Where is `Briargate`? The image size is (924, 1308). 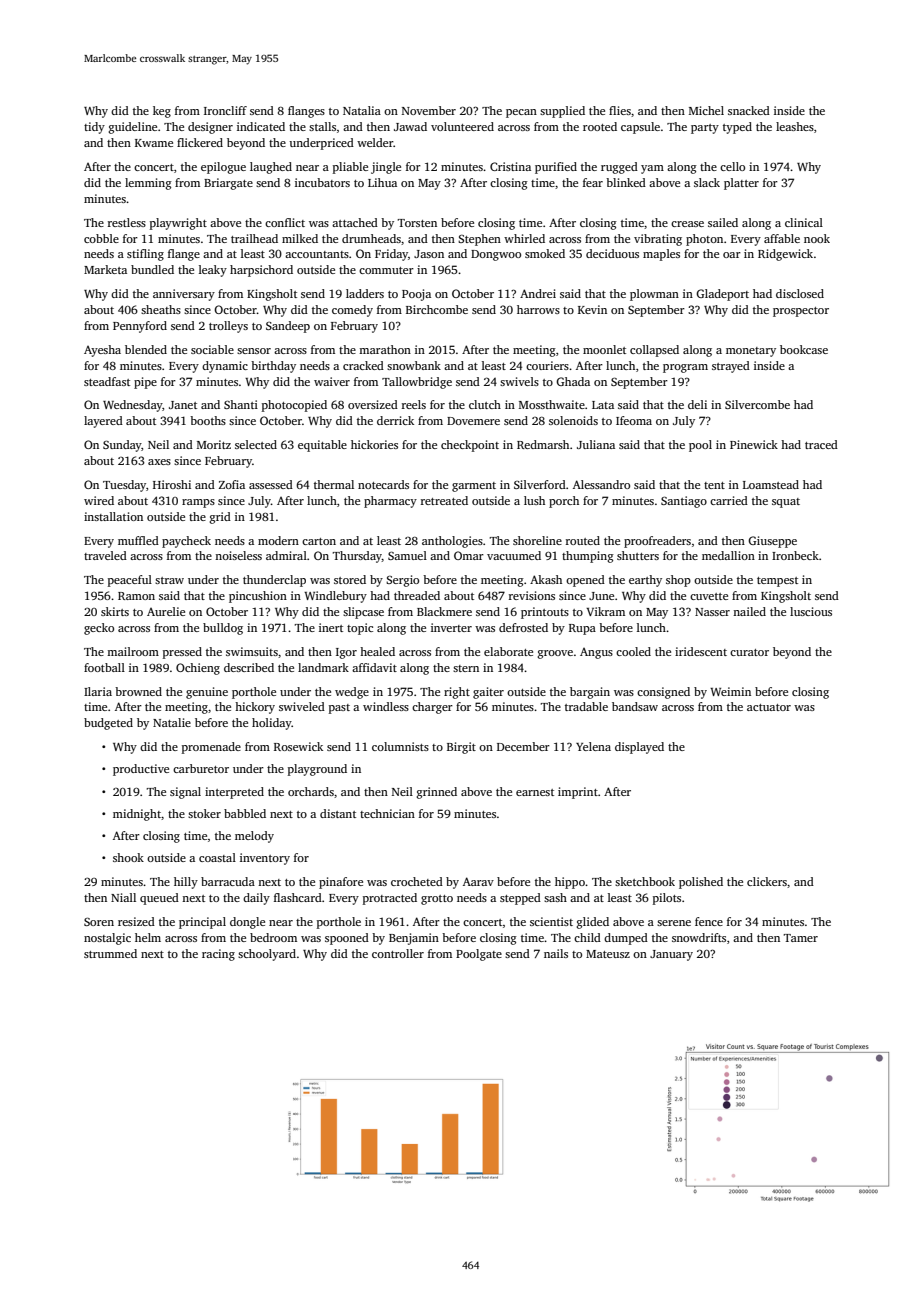 Briargate is located at coordinates (228, 184).
